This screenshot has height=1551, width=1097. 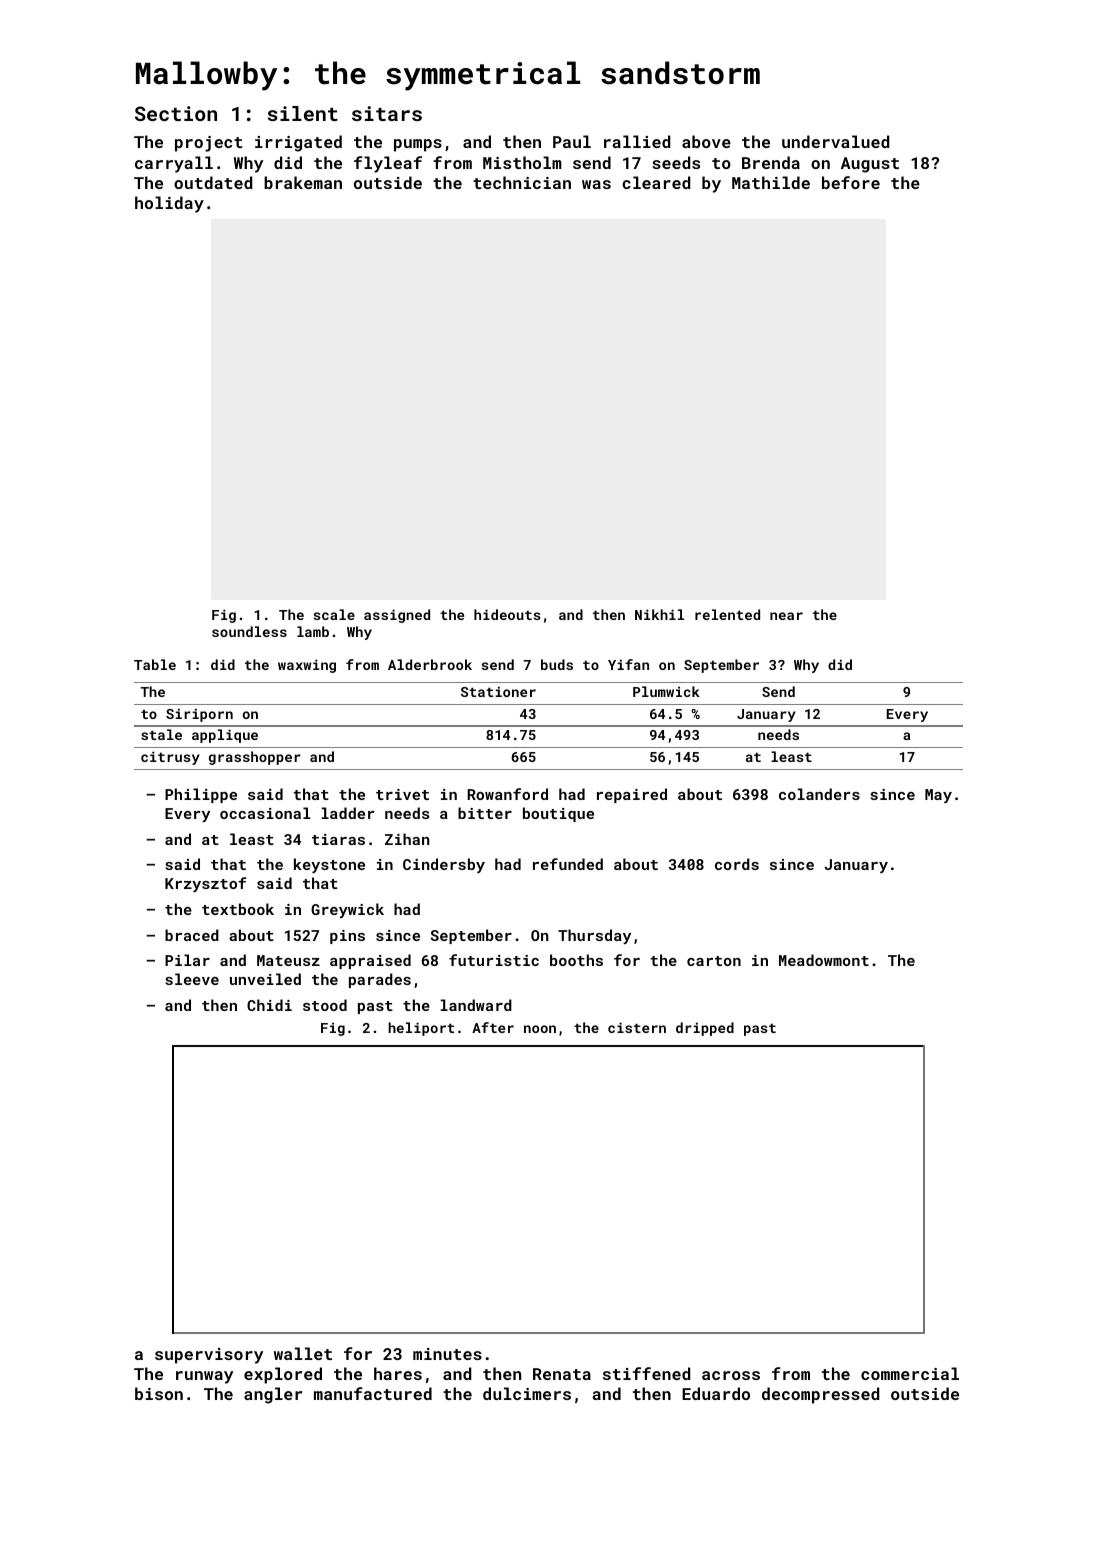 What do you see at coordinates (938, 796) in the screenshot?
I see `May` at bounding box center [938, 796].
